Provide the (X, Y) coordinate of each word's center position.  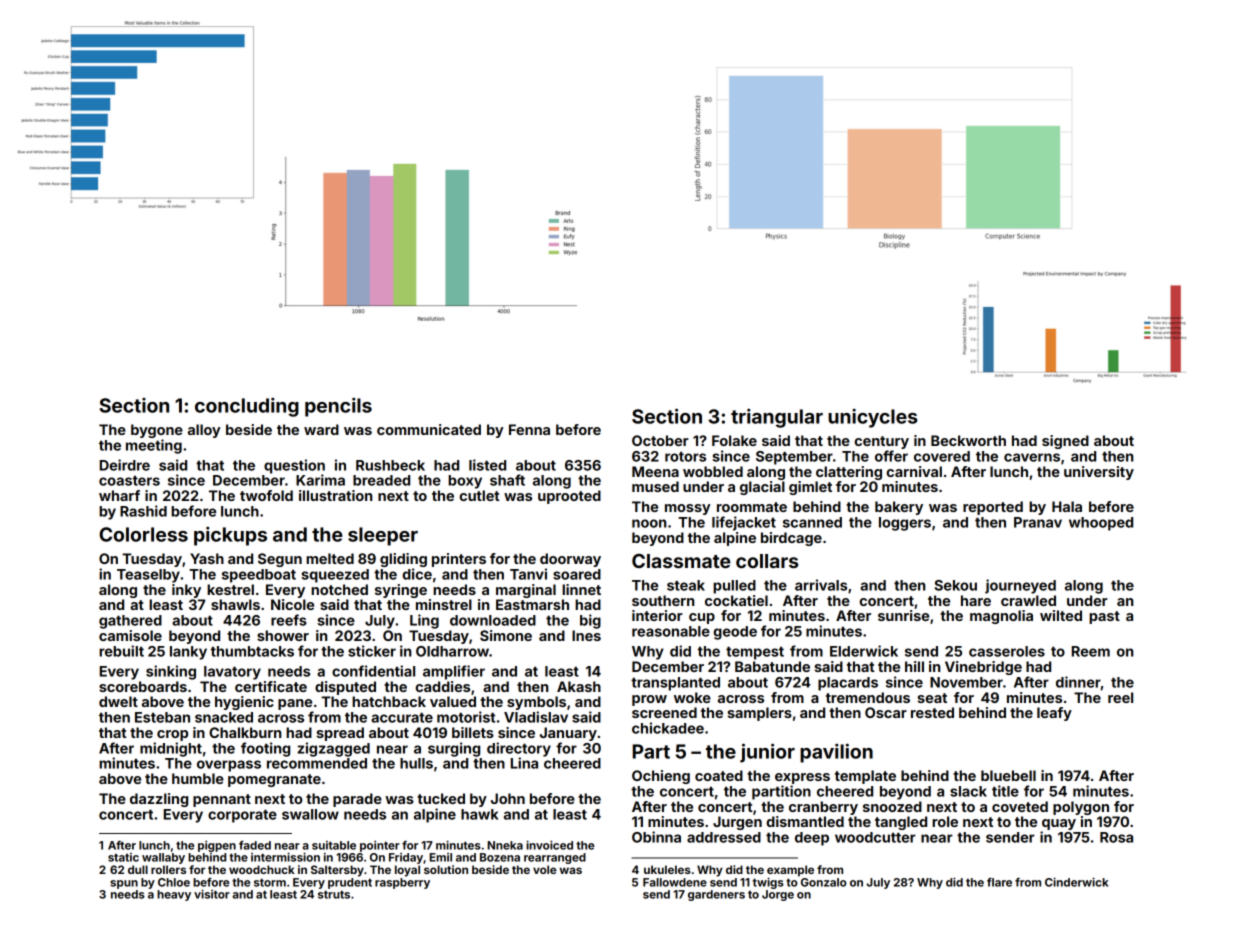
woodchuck (262, 869)
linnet (581, 589)
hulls (416, 763)
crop (172, 735)
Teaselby (148, 576)
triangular (777, 418)
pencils (338, 407)
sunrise (903, 615)
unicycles (873, 418)
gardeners (716, 895)
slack (968, 791)
